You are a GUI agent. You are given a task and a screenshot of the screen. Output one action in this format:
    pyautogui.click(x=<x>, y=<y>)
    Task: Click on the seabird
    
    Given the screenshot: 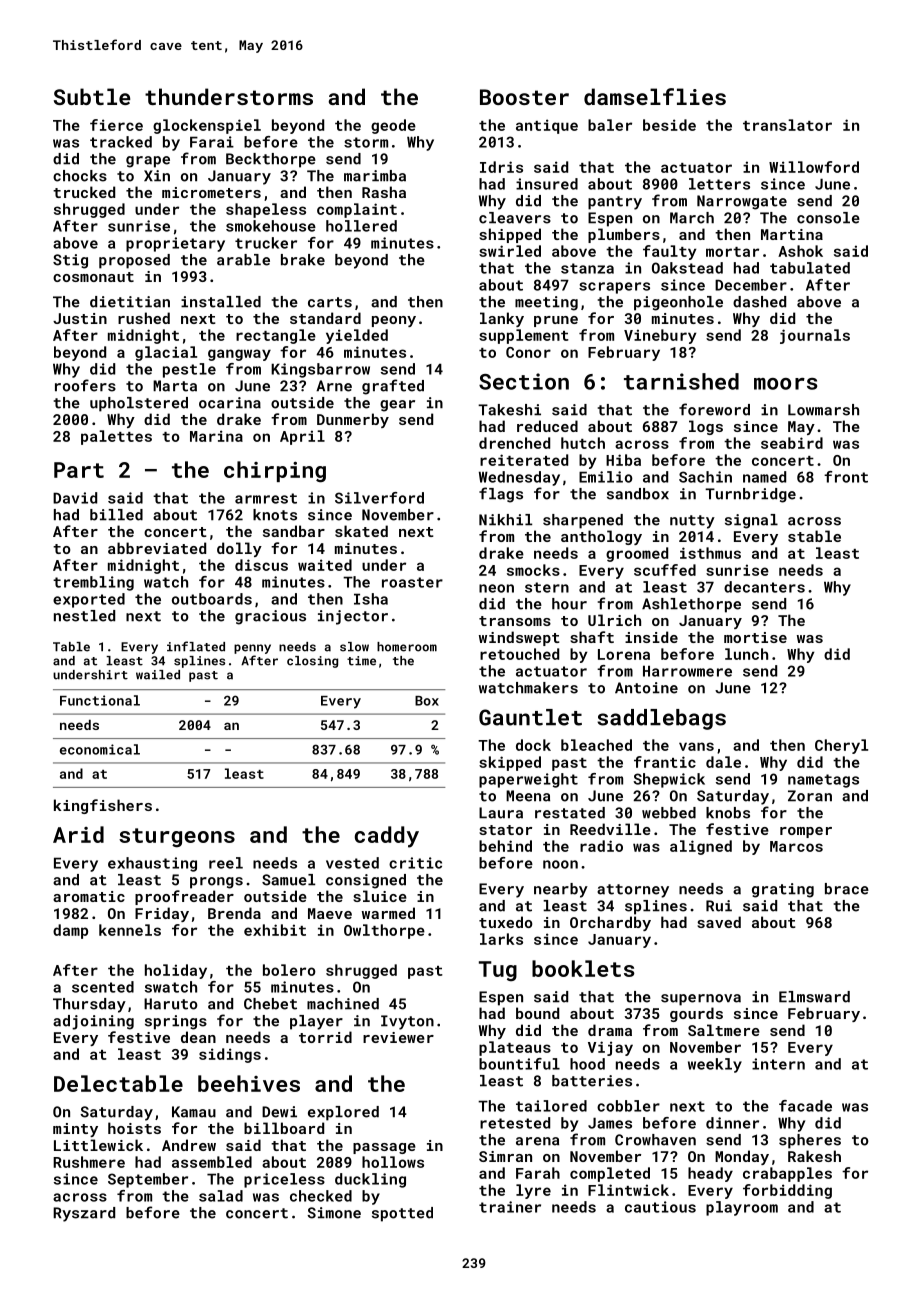 What is the action you would take?
    pyautogui.click(x=792, y=443)
